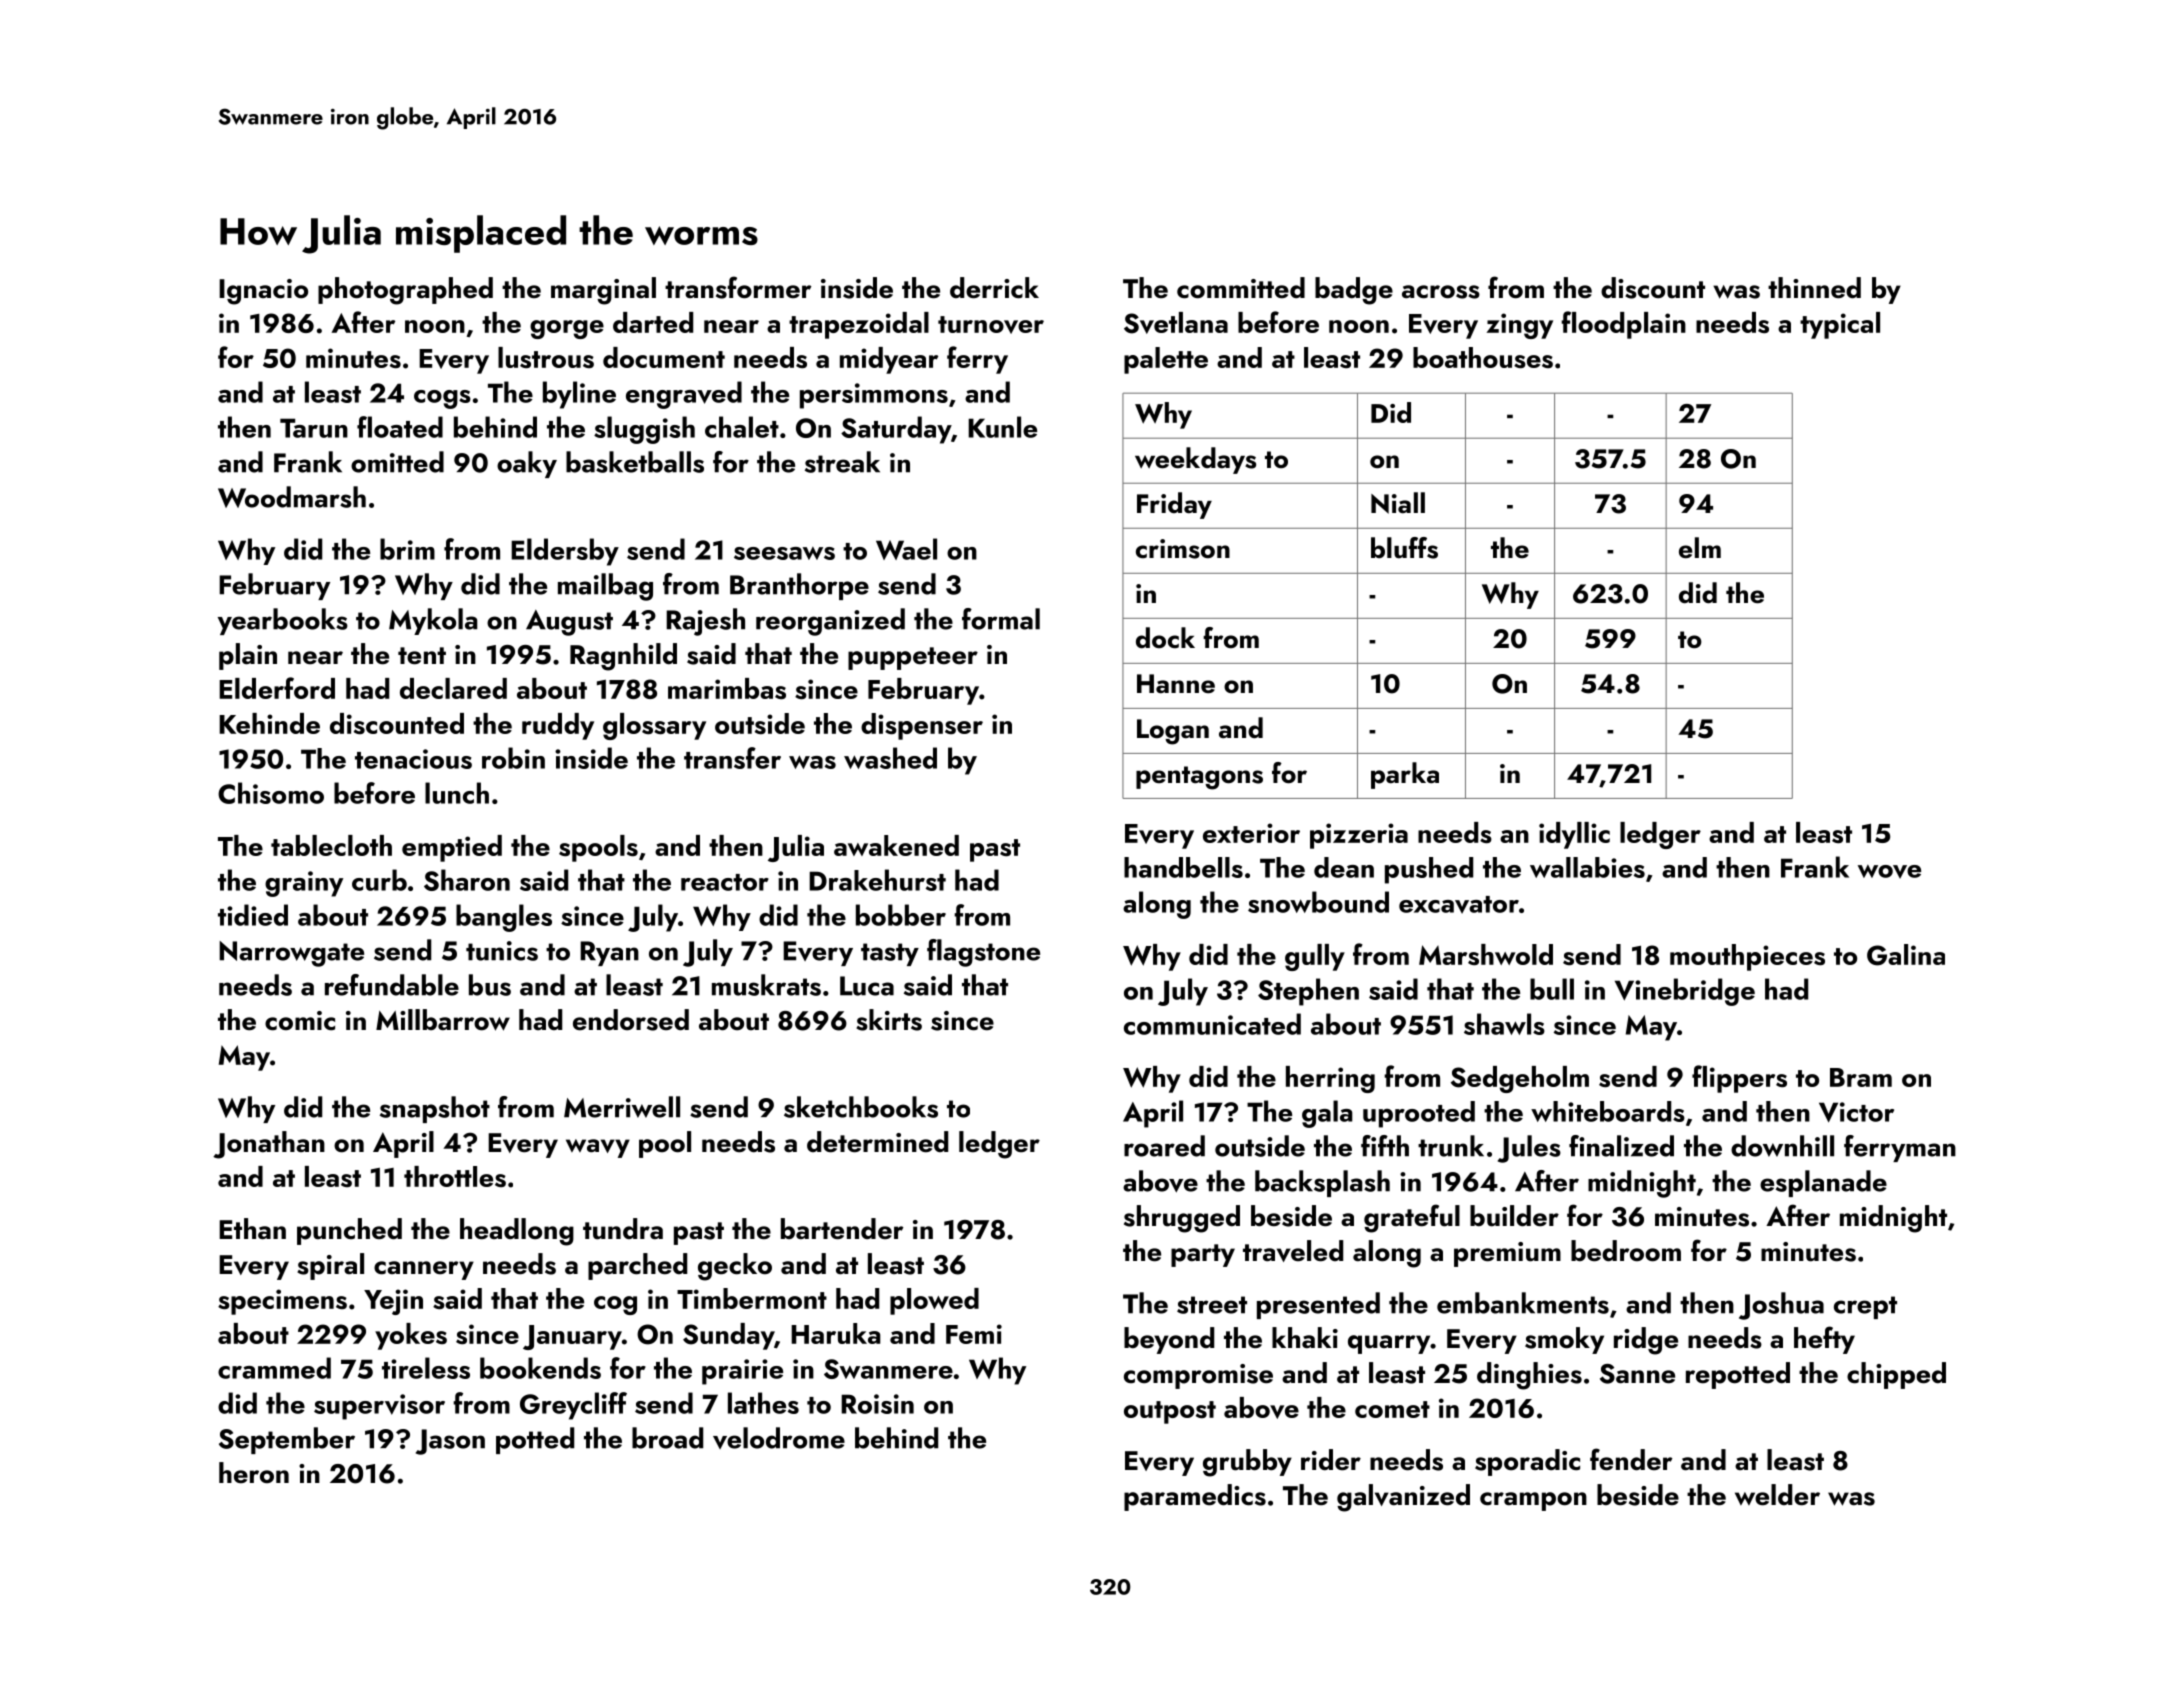 This screenshot has height=1683, width=2178. I want to click on byline, so click(579, 395).
